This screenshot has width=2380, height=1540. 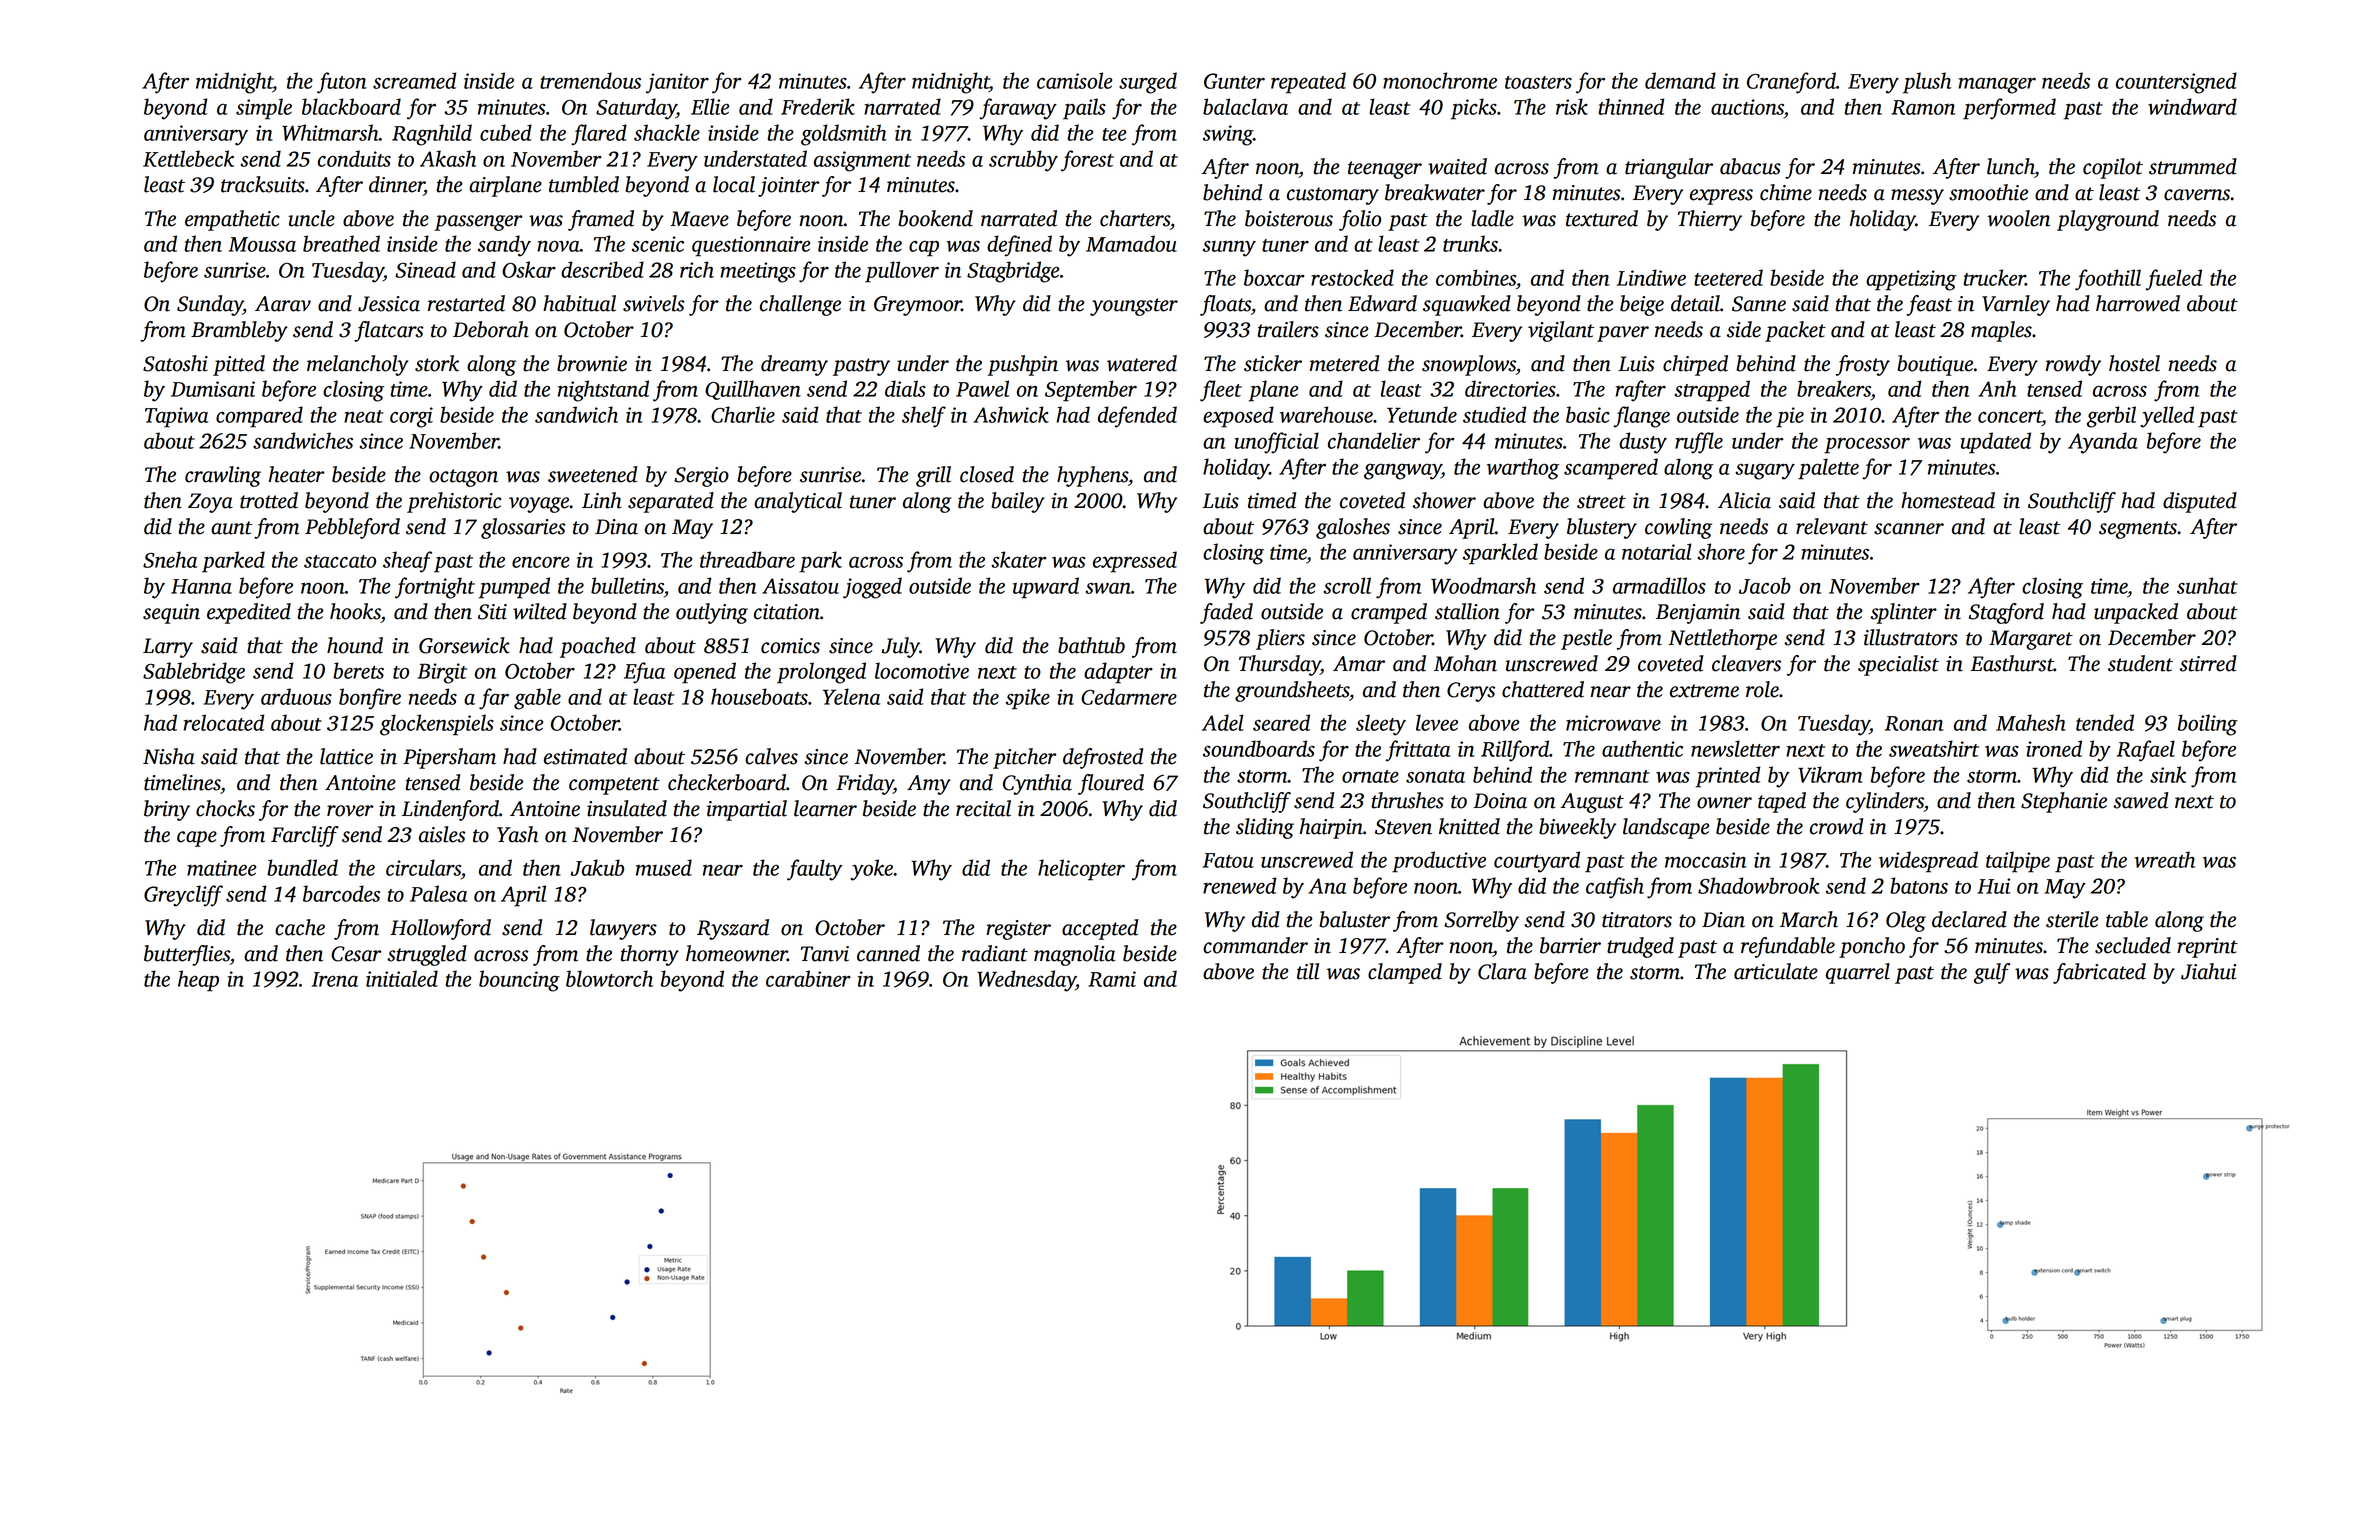 What do you see at coordinates (1680, 80) in the screenshot?
I see `demand` at bounding box center [1680, 80].
